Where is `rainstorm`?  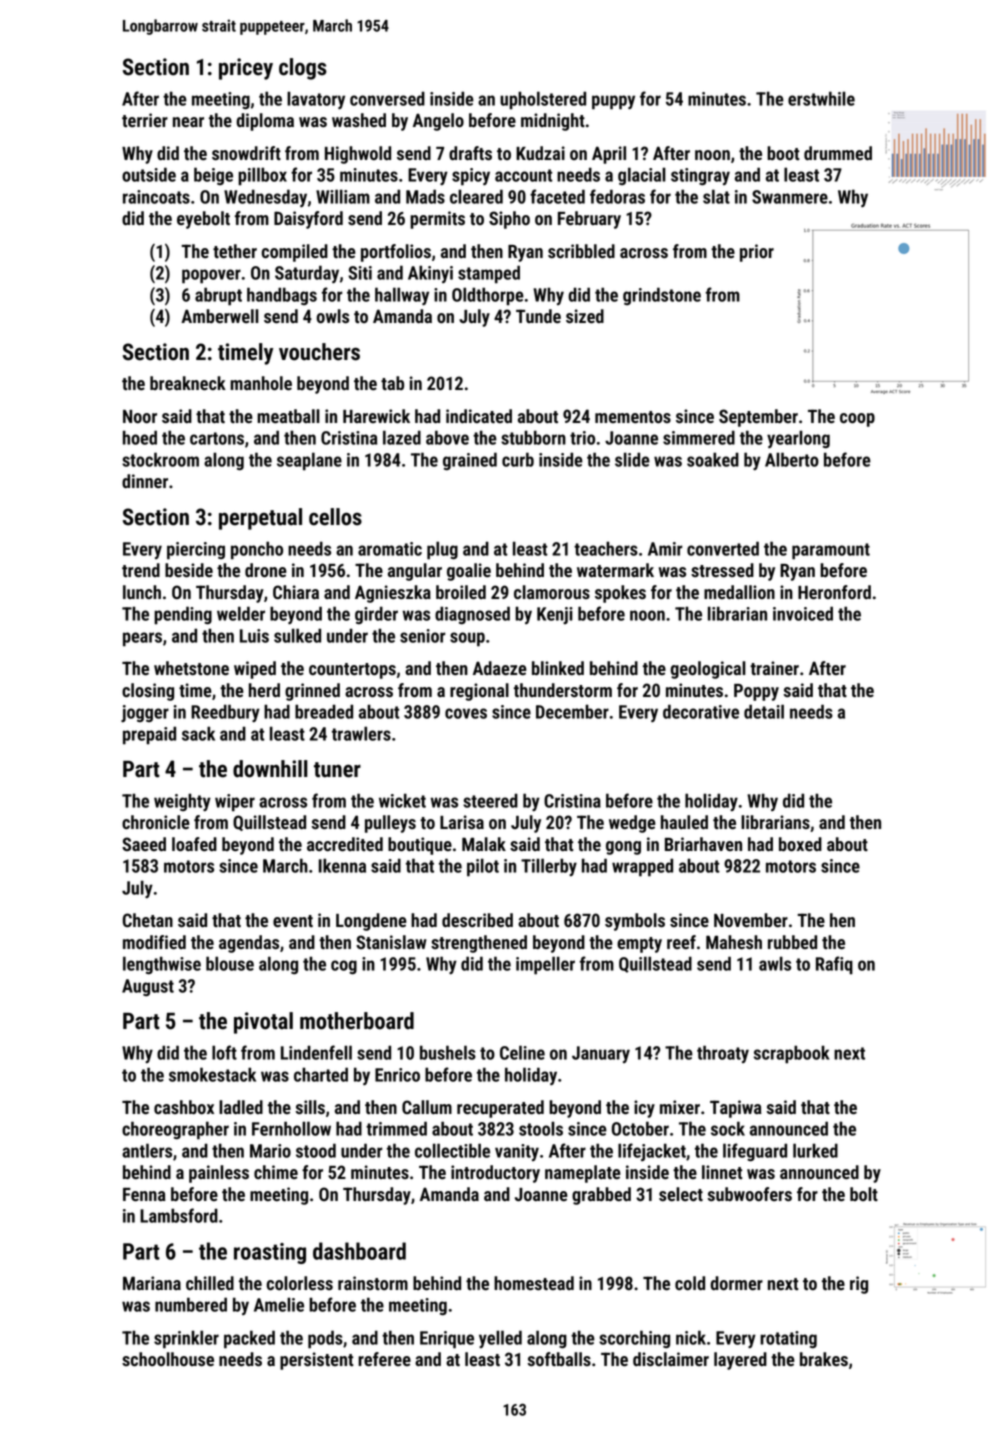
rainstorm is located at coordinates (373, 1283).
